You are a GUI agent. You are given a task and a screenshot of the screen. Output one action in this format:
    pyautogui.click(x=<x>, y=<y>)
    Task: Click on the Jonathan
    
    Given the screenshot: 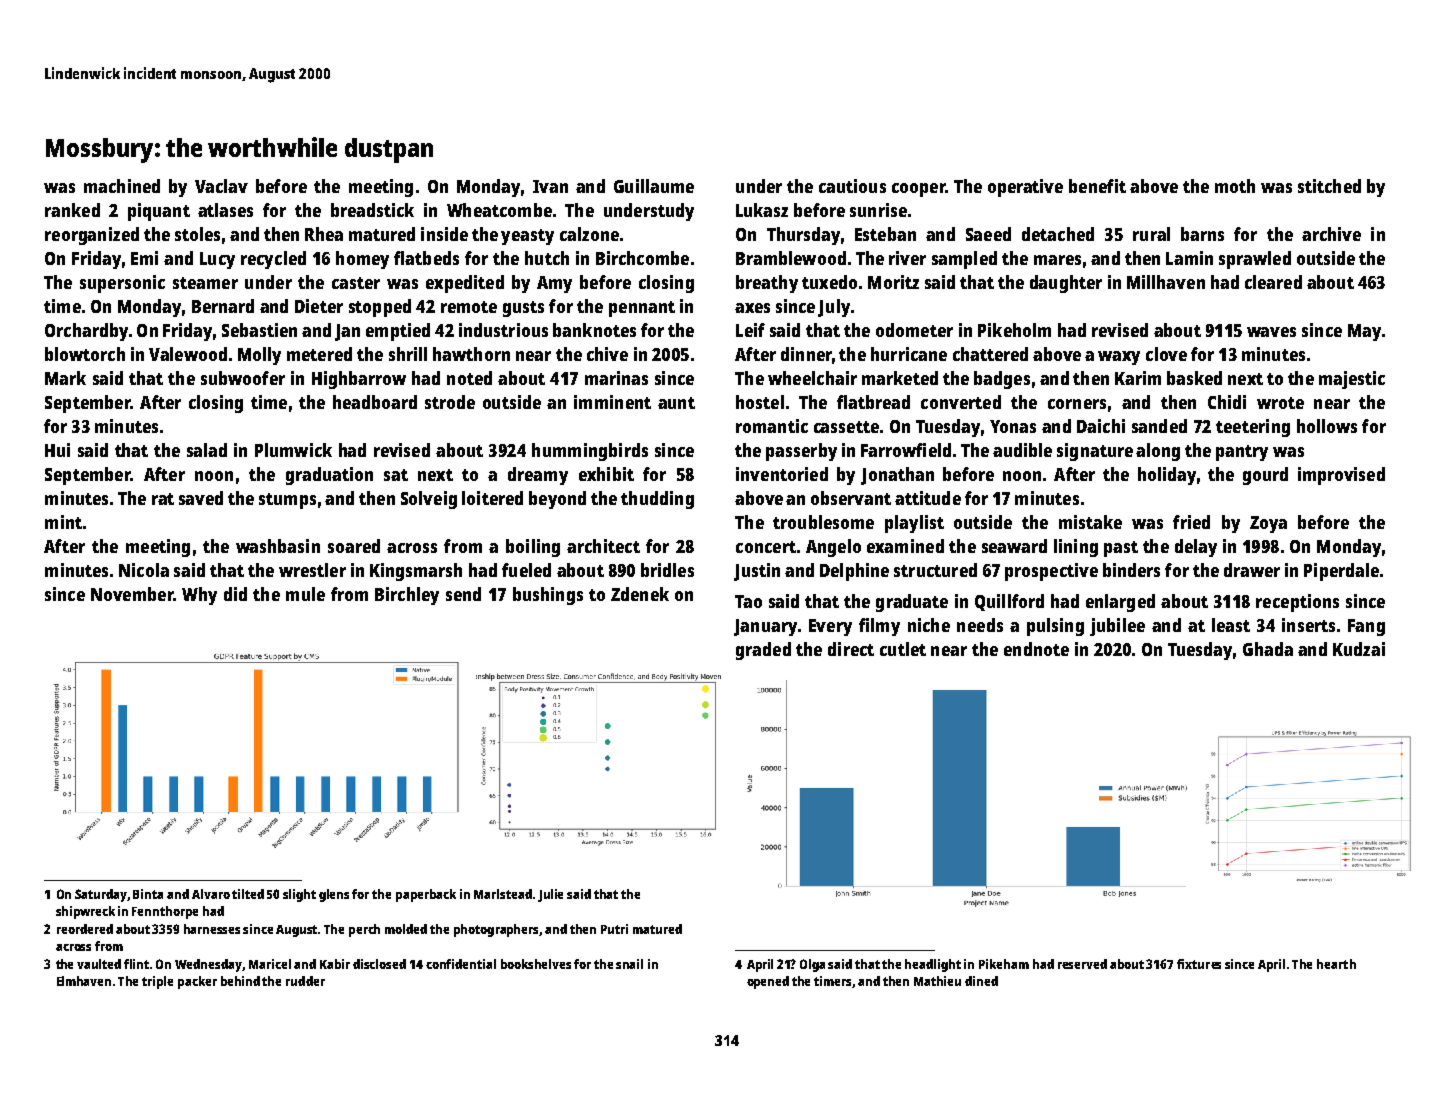 What is the action you would take?
    pyautogui.click(x=897, y=476)
